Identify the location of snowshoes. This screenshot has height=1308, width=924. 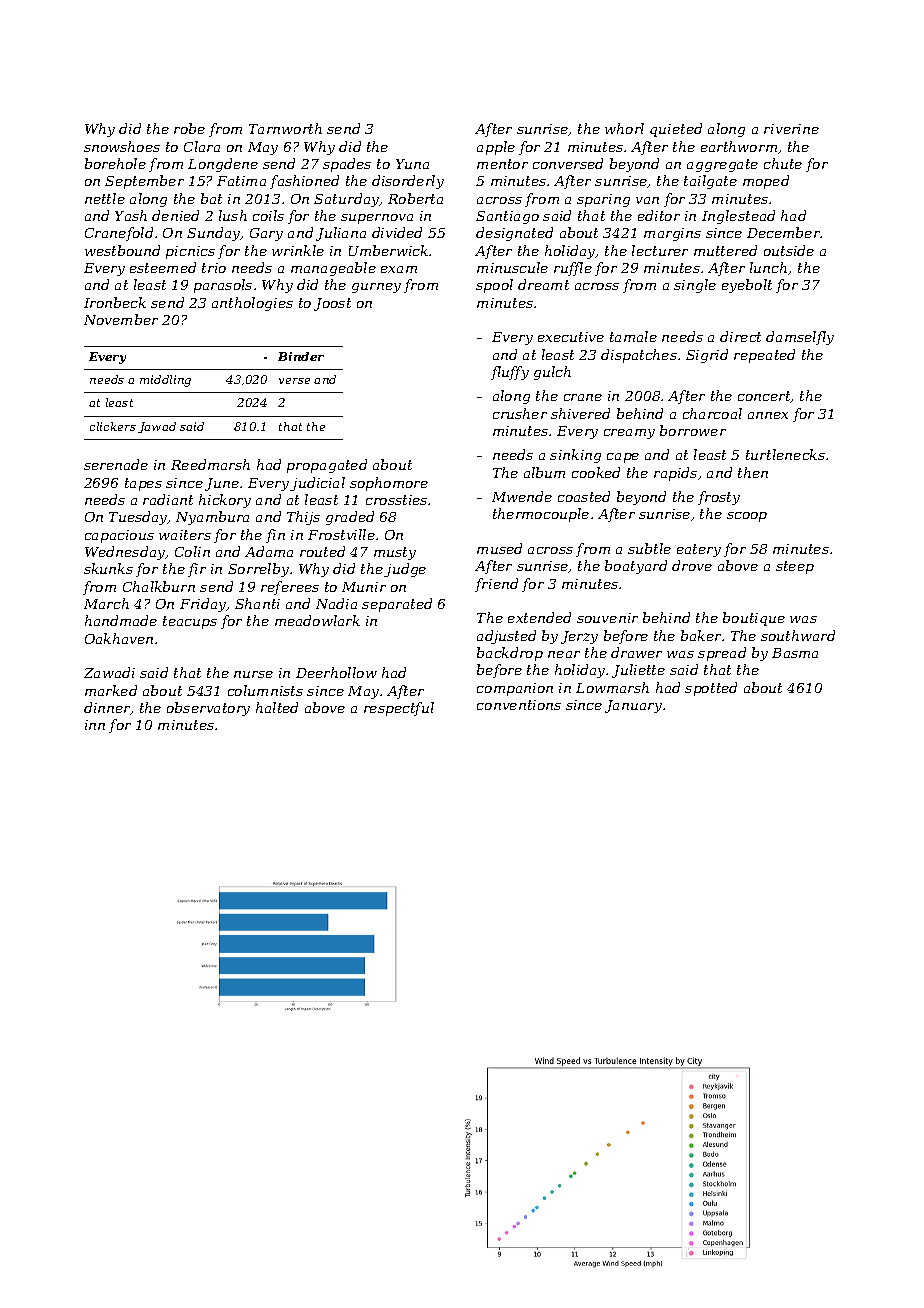
(122, 146).
